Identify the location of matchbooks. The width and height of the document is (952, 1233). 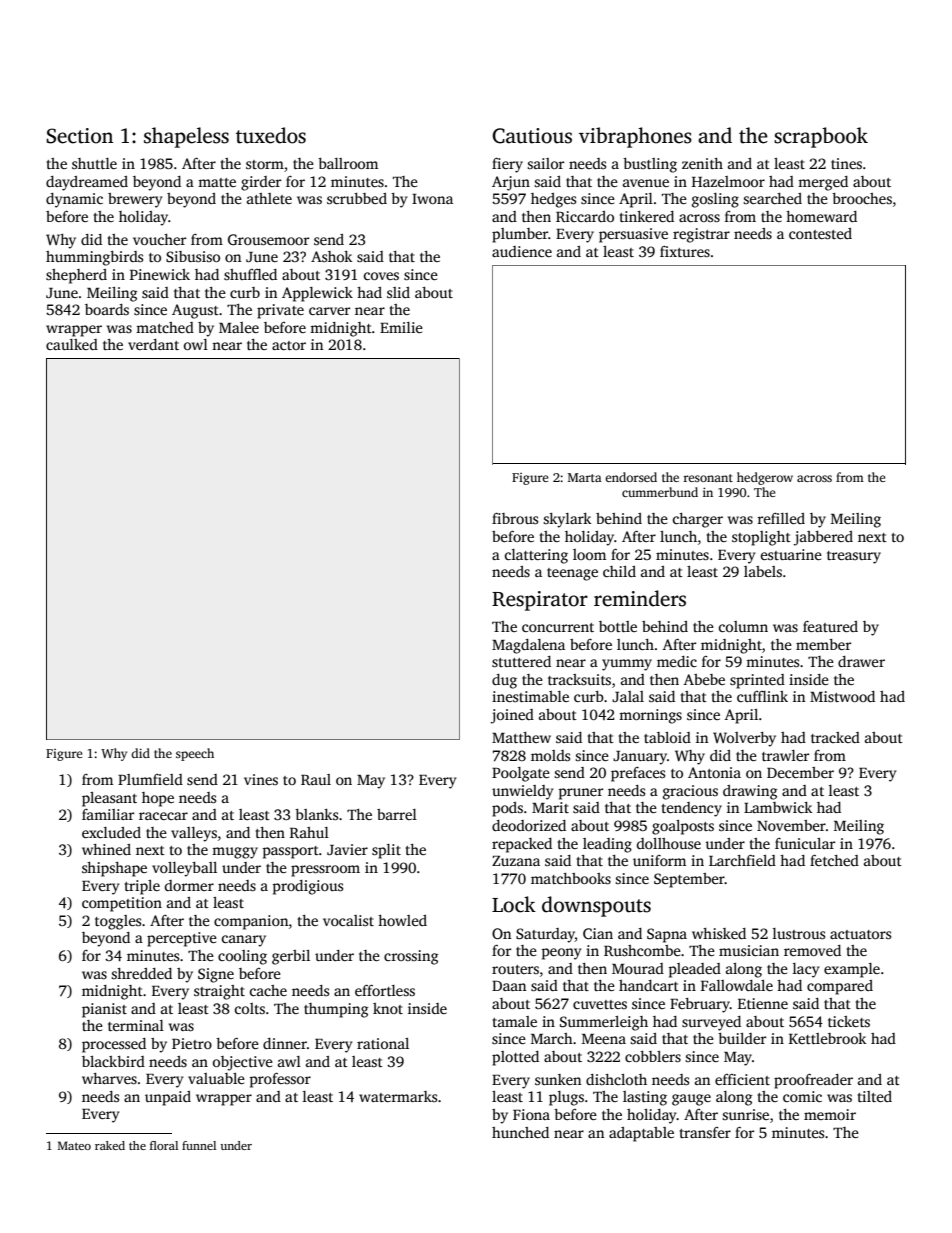
(571, 878).
